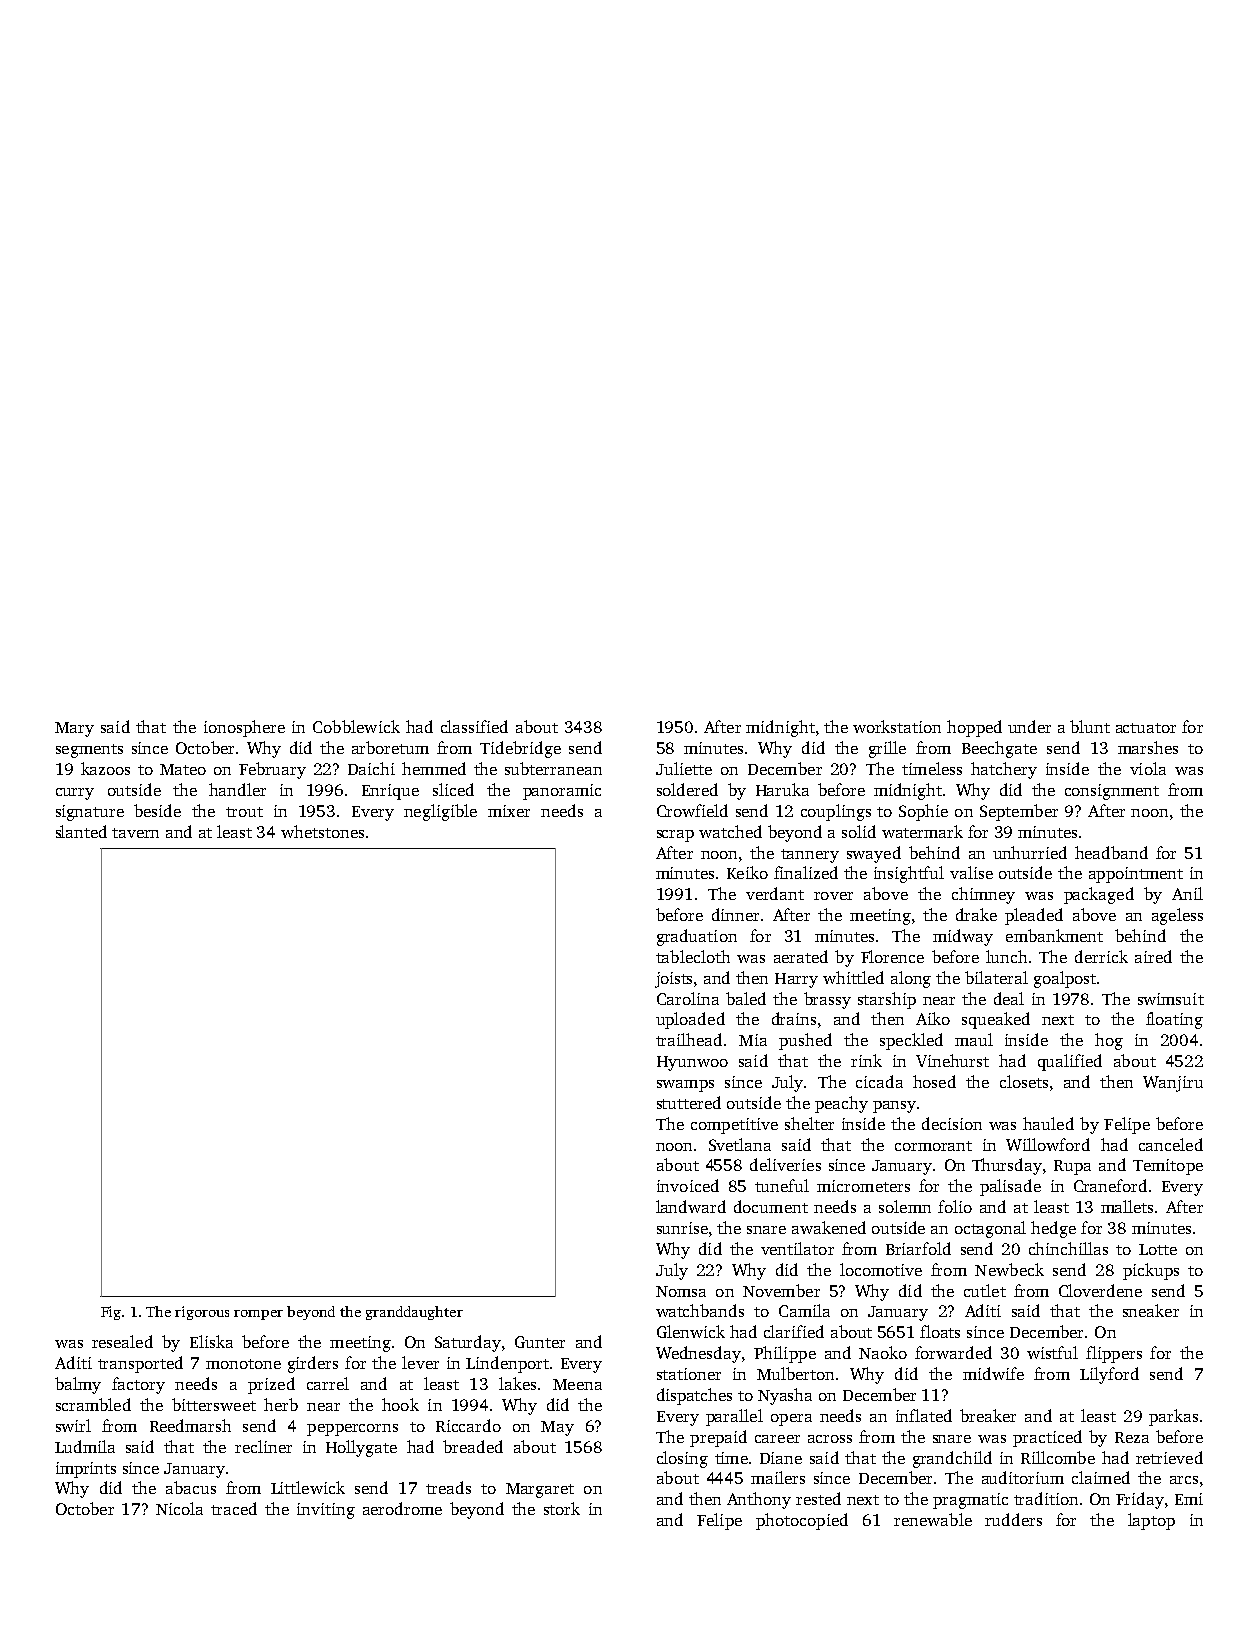 This document has height=1628, width=1258. What do you see at coordinates (1111, 852) in the document?
I see `headband` at bounding box center [1111, 852].
